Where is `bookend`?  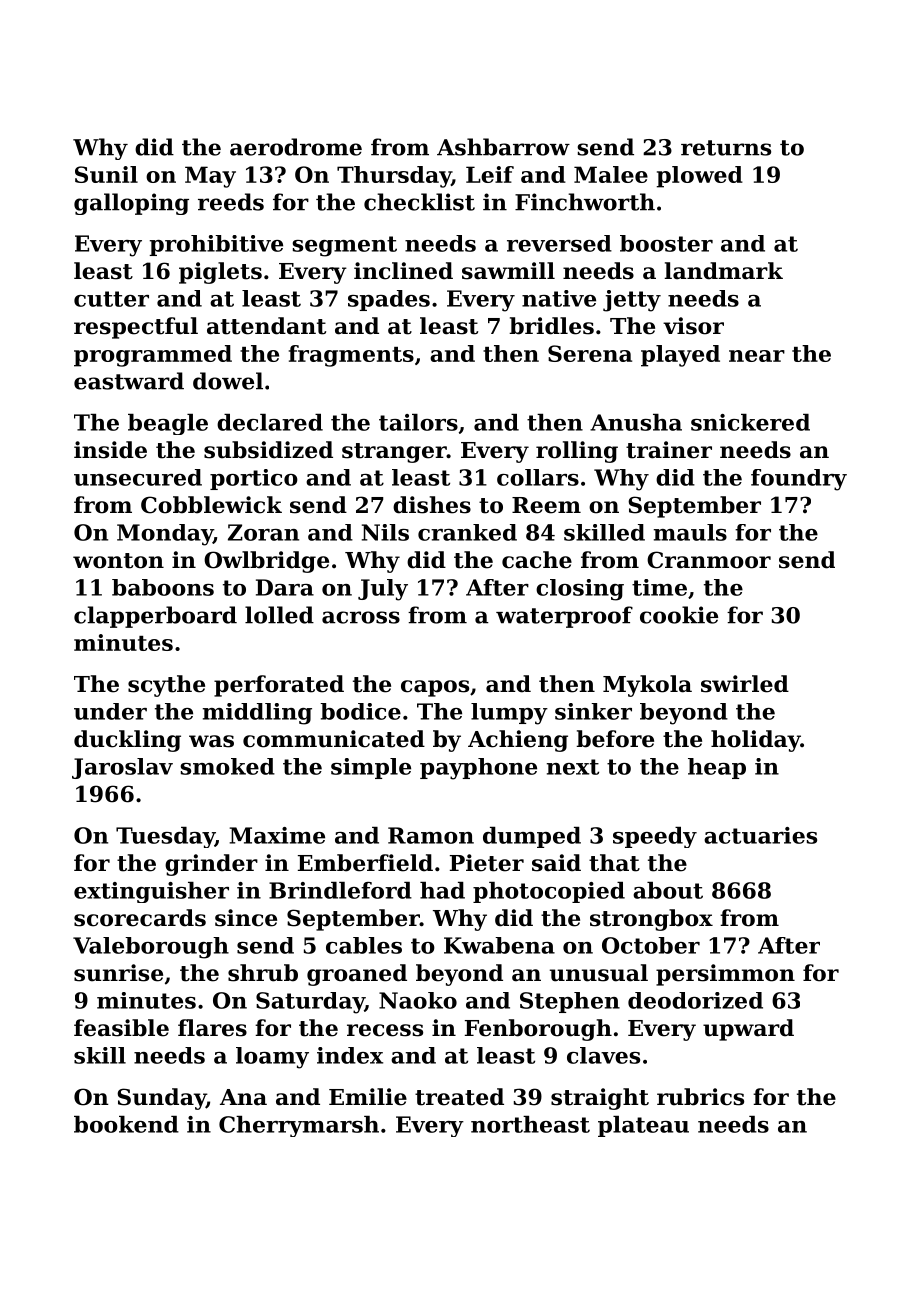
bookend is located at coordinates (126, 1124).
